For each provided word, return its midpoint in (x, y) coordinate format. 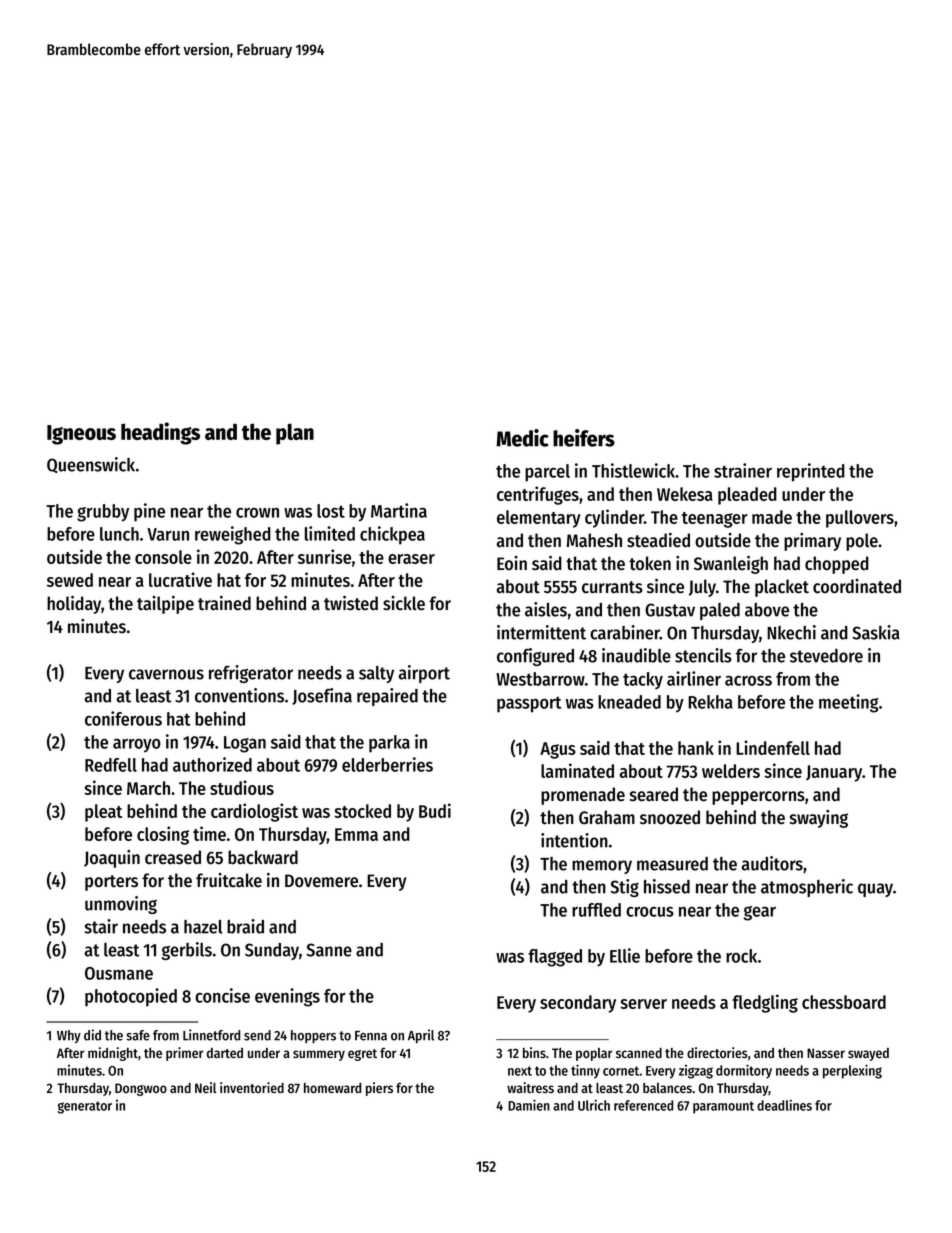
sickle (404, 603)
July (702, 588)
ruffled (596, 910)
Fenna (371, 1036)
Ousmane (119, 973)
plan (295, 434)
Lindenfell (773, 747)
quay (875, 890)
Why (69, 1036)
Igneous (81, 435)
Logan (245, 744)
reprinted (811, 472)
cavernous (166, 674)
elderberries (387, 764)
